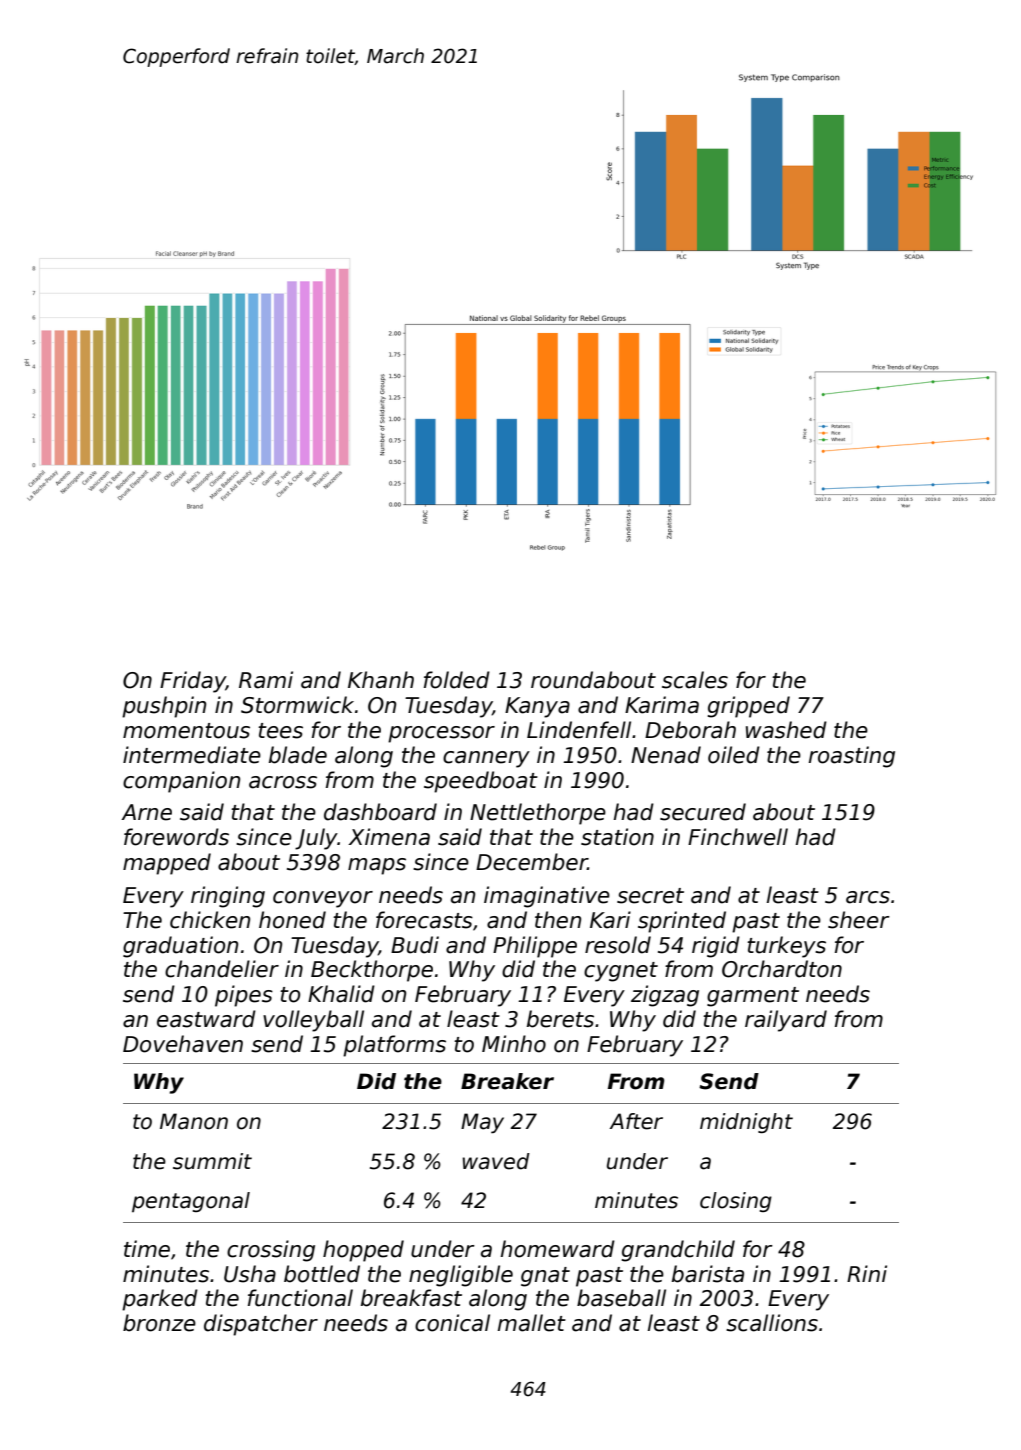 Image resolution: width=1021 pixels, height=1450 pixels. Describe the element at coordinates (372, 971) in the image. I see `Beckthorpe` at that location.
